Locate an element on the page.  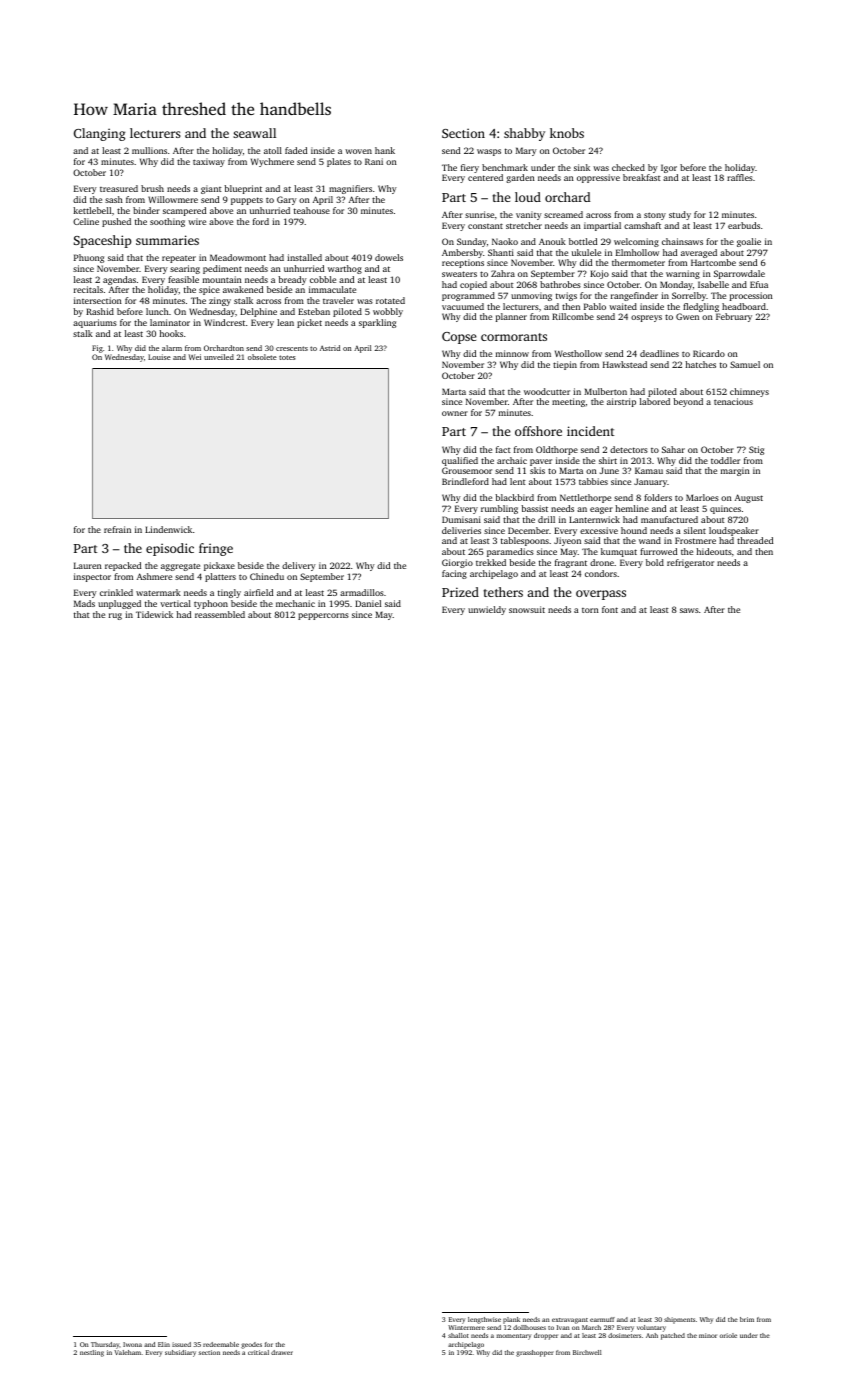
Igor is located at coordinates (669, 168).
